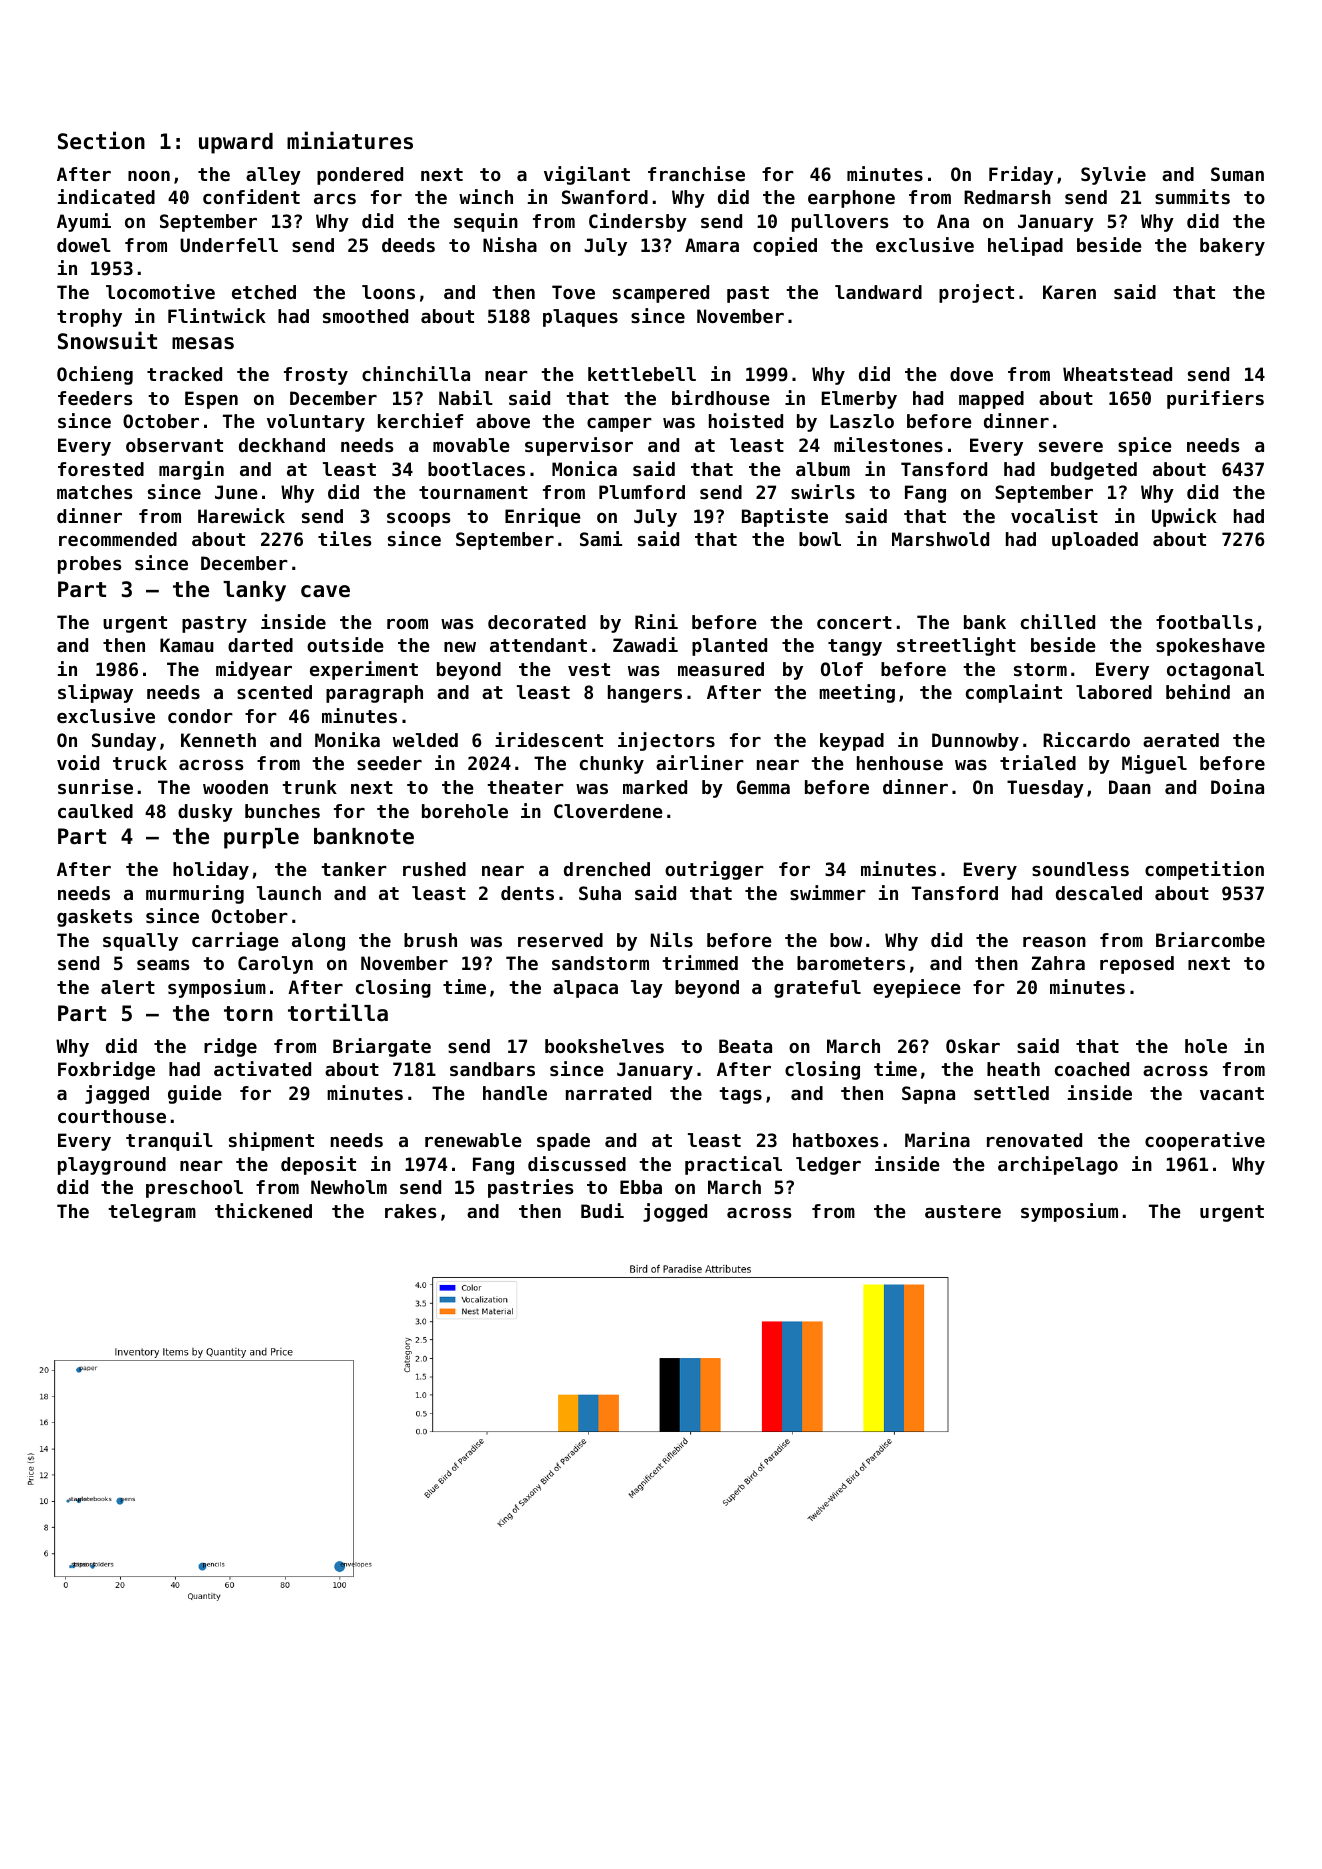  I want to click on trunk, so click(309, 787).
